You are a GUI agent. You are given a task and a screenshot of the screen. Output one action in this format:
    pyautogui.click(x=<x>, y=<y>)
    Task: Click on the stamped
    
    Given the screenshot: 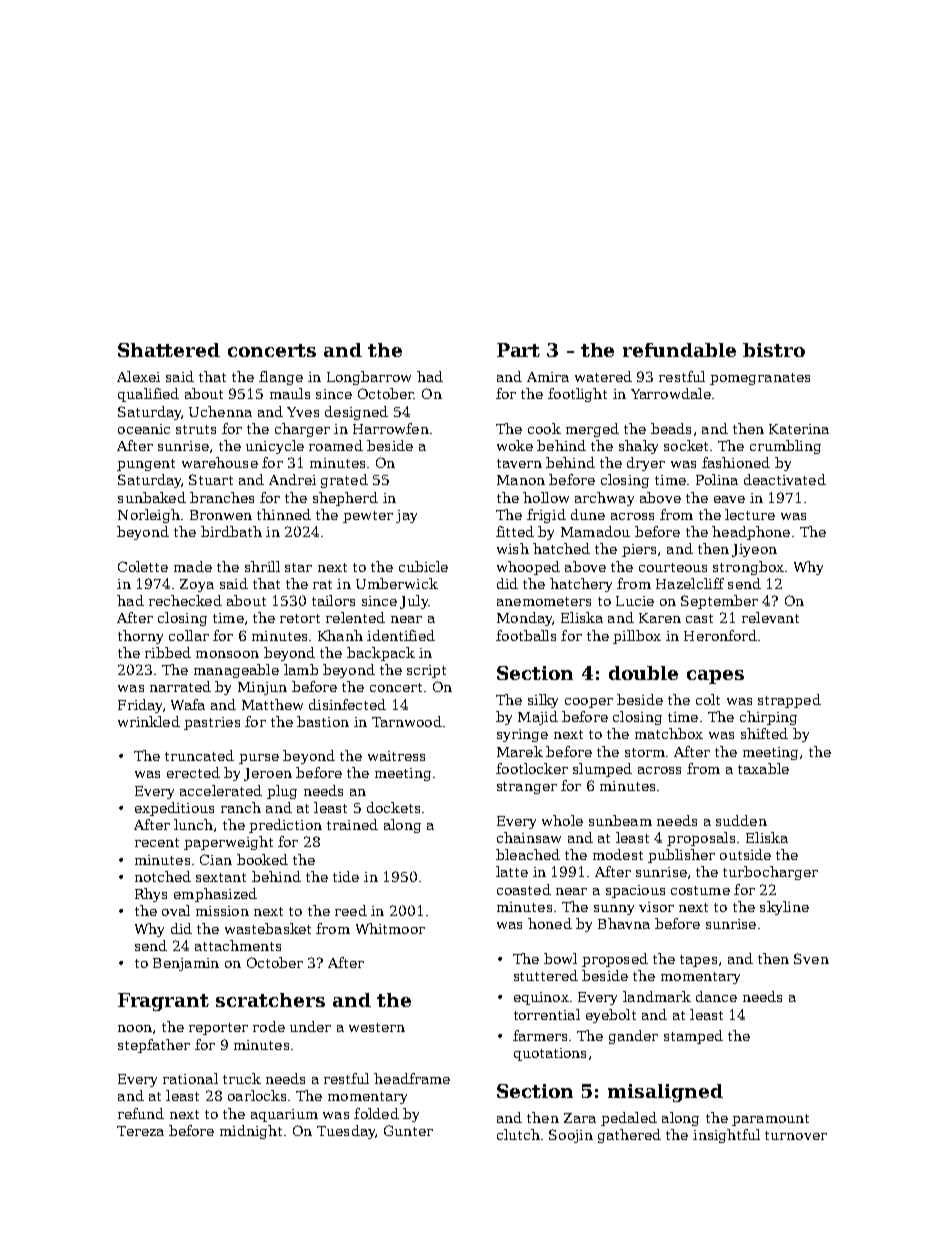 What is the action you would take?
    pyautogui.click(x=693, y=1037)
